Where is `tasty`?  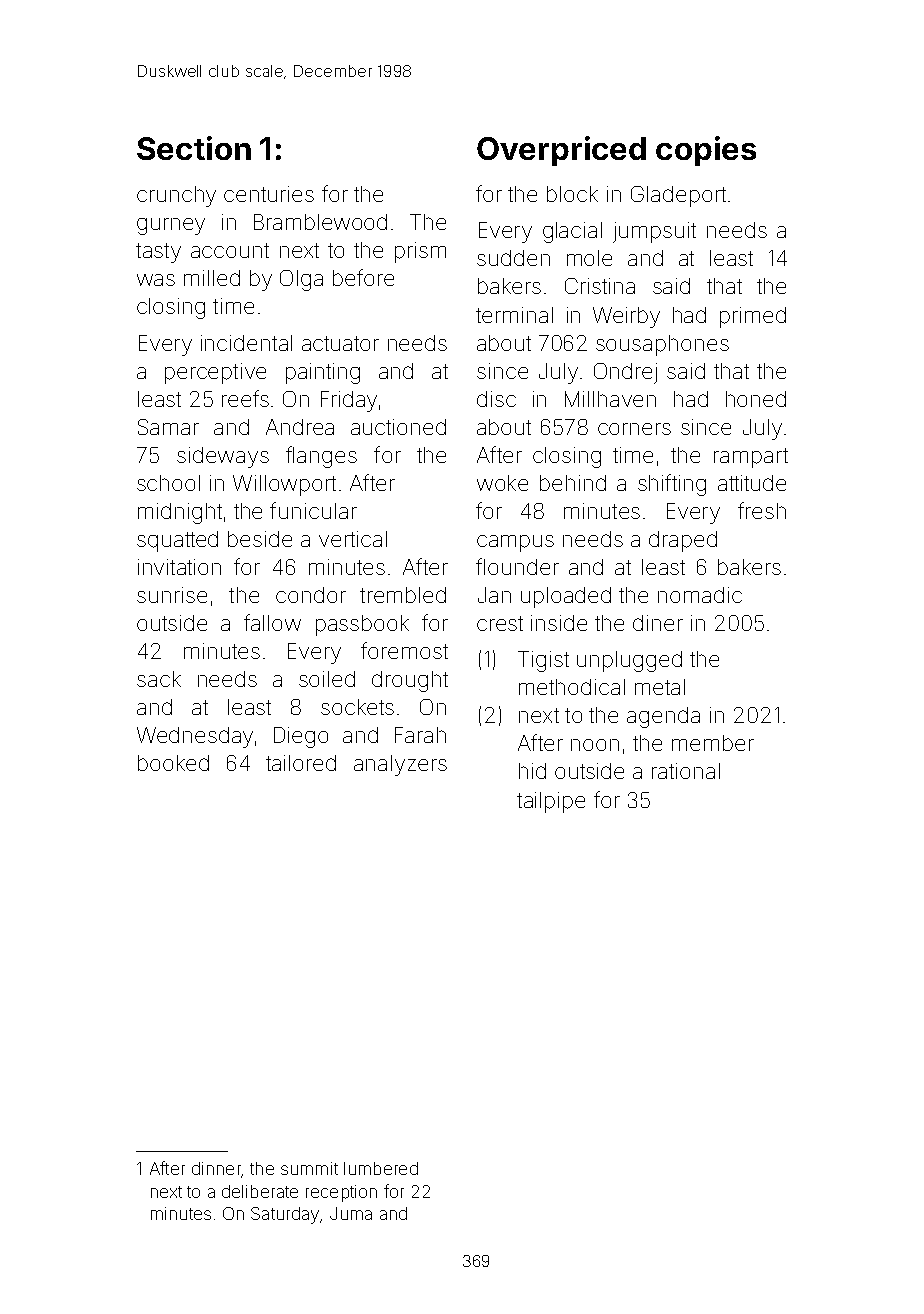
tasty is located at coordinates (158, 253).
